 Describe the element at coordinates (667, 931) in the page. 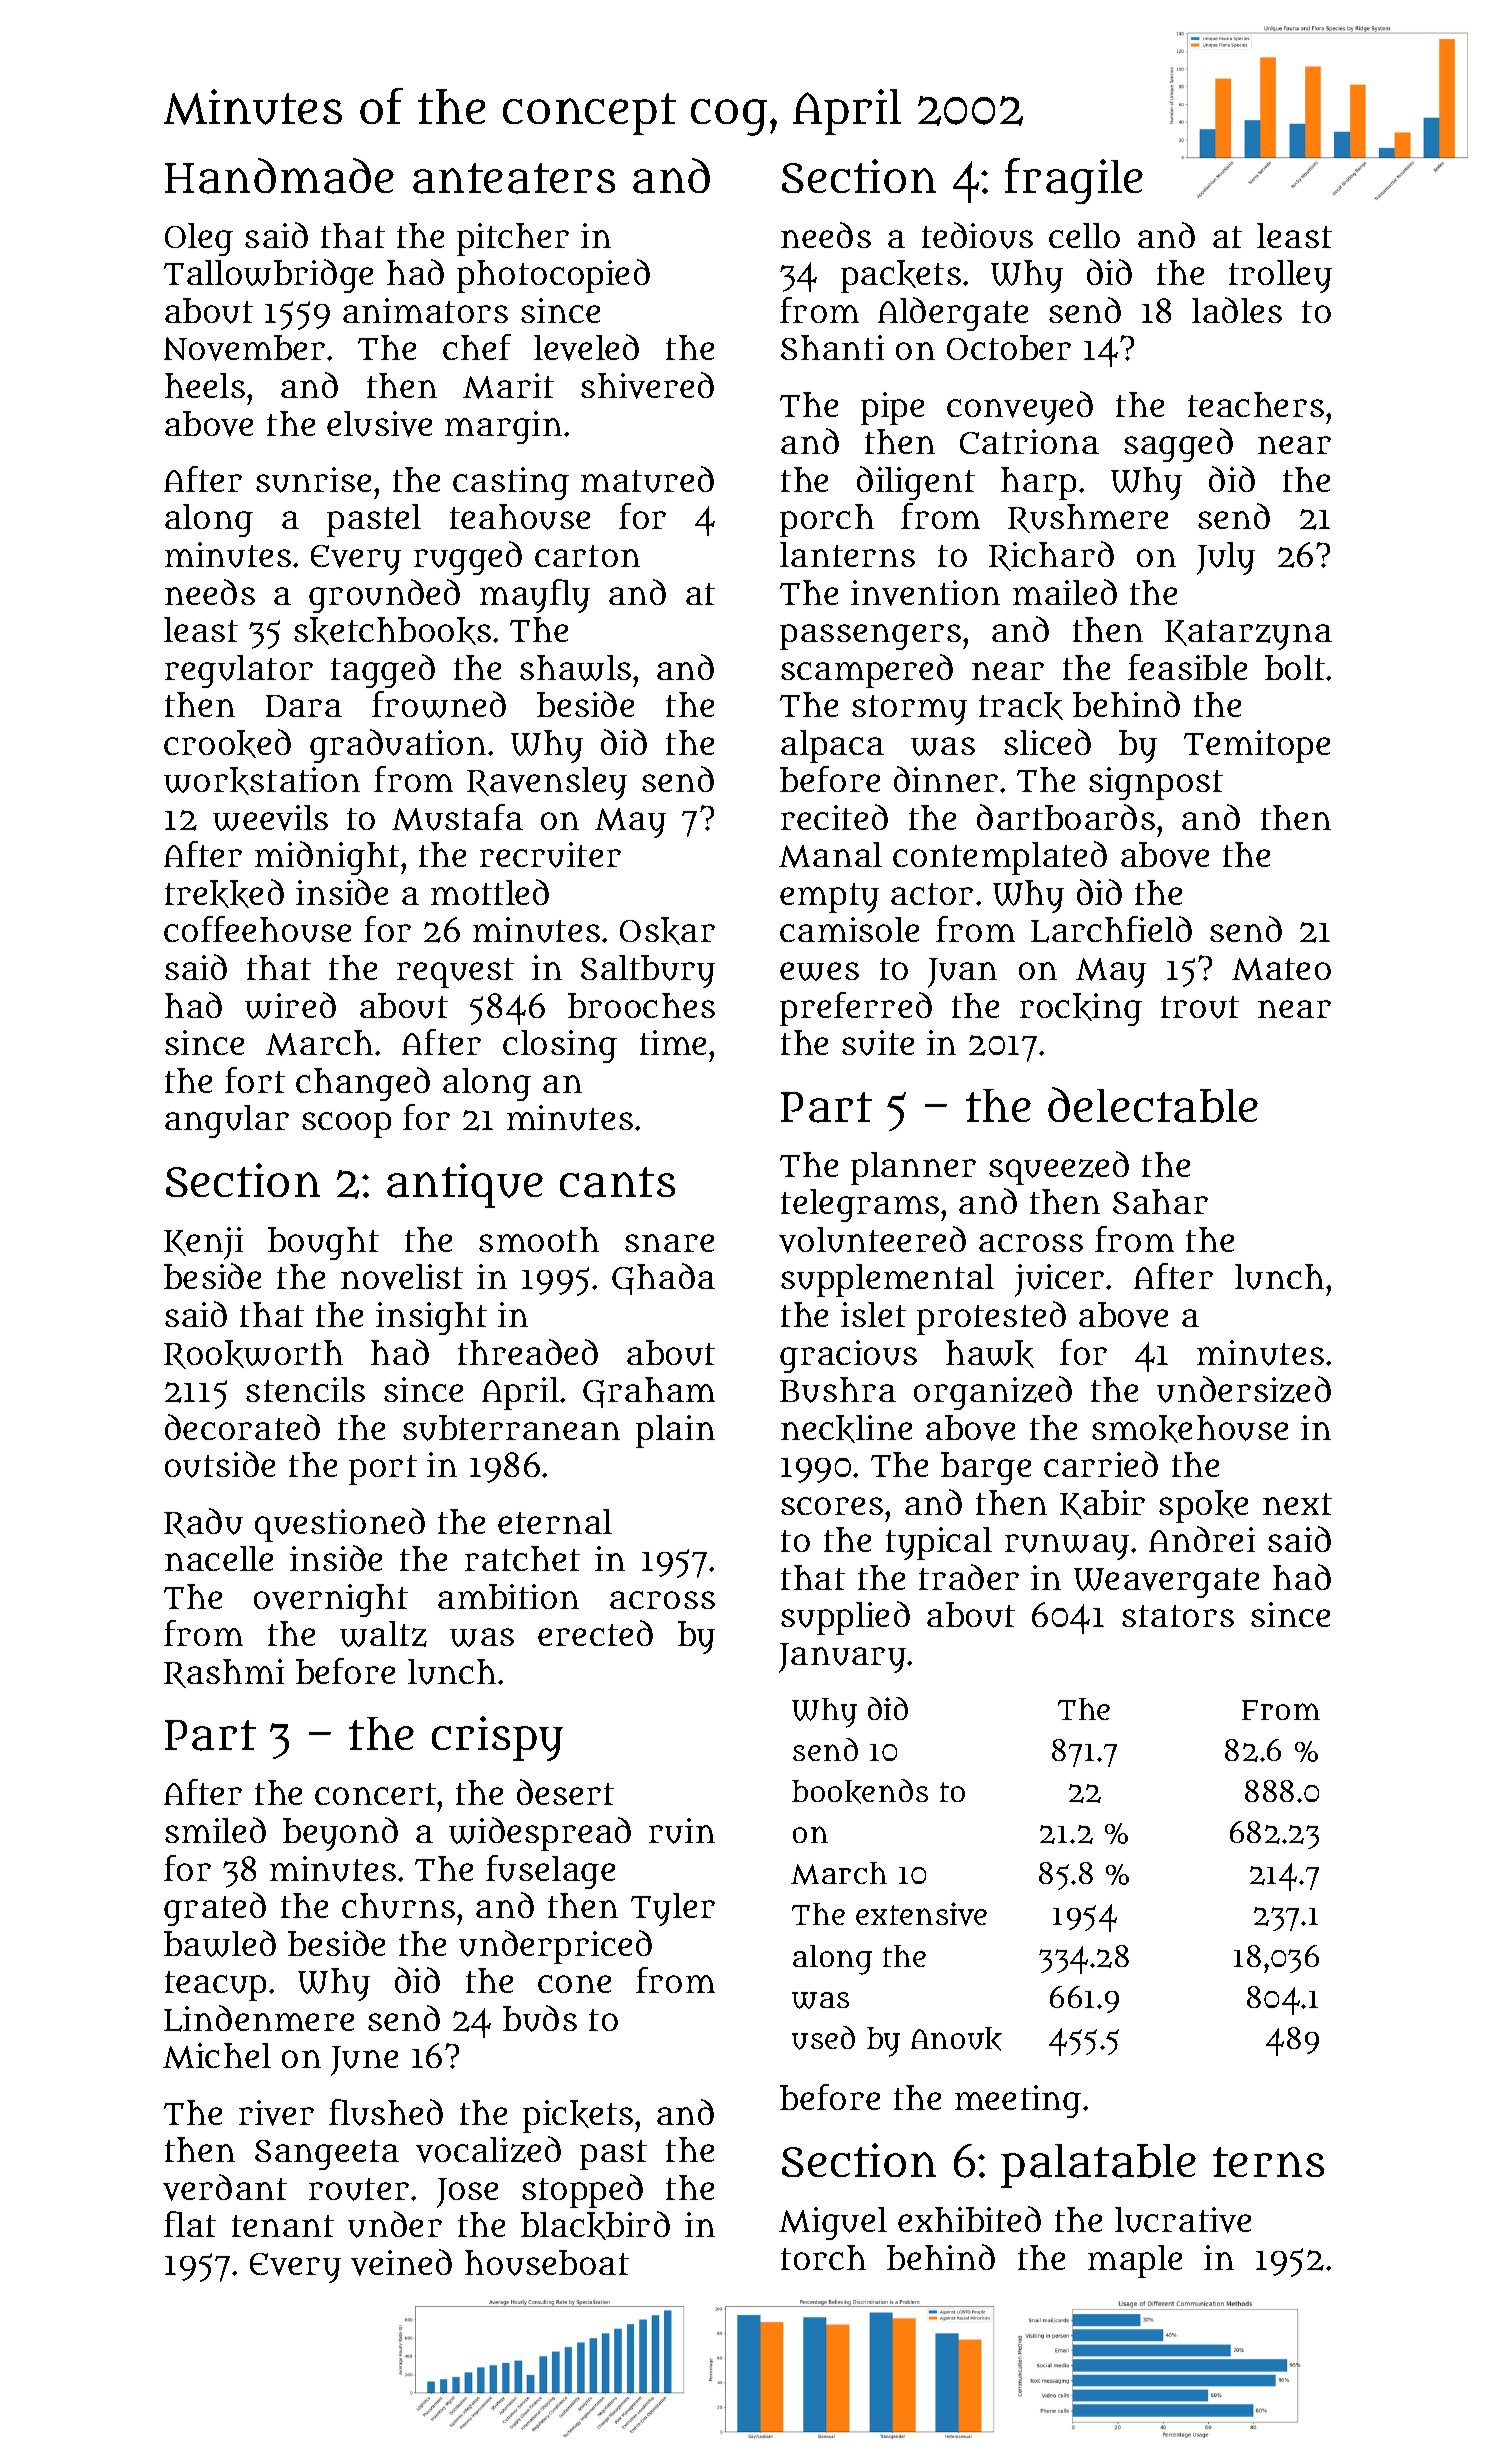

I see `Oskar` at that location.
